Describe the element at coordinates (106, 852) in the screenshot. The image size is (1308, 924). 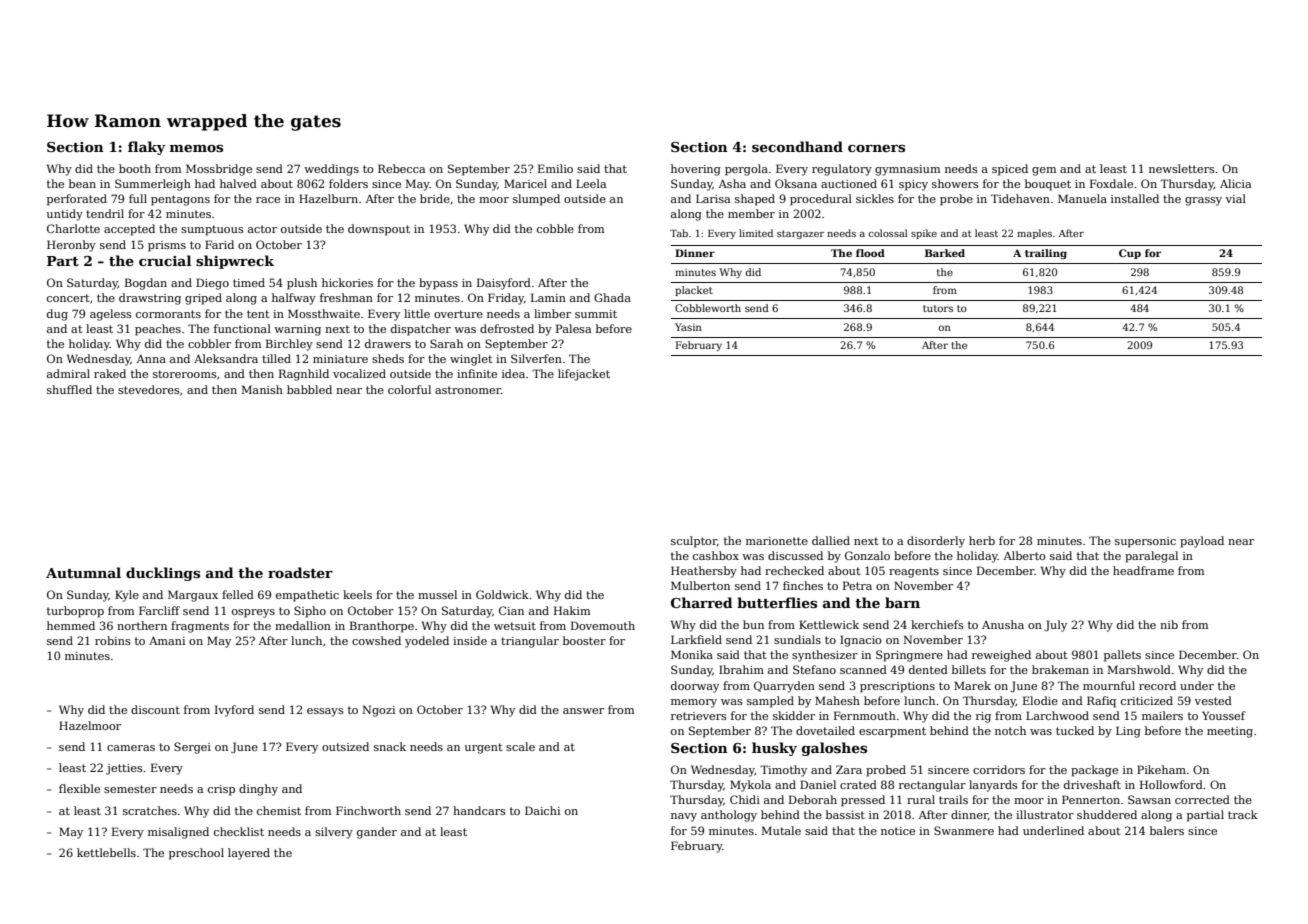
I see `kettlebells` at that location.
